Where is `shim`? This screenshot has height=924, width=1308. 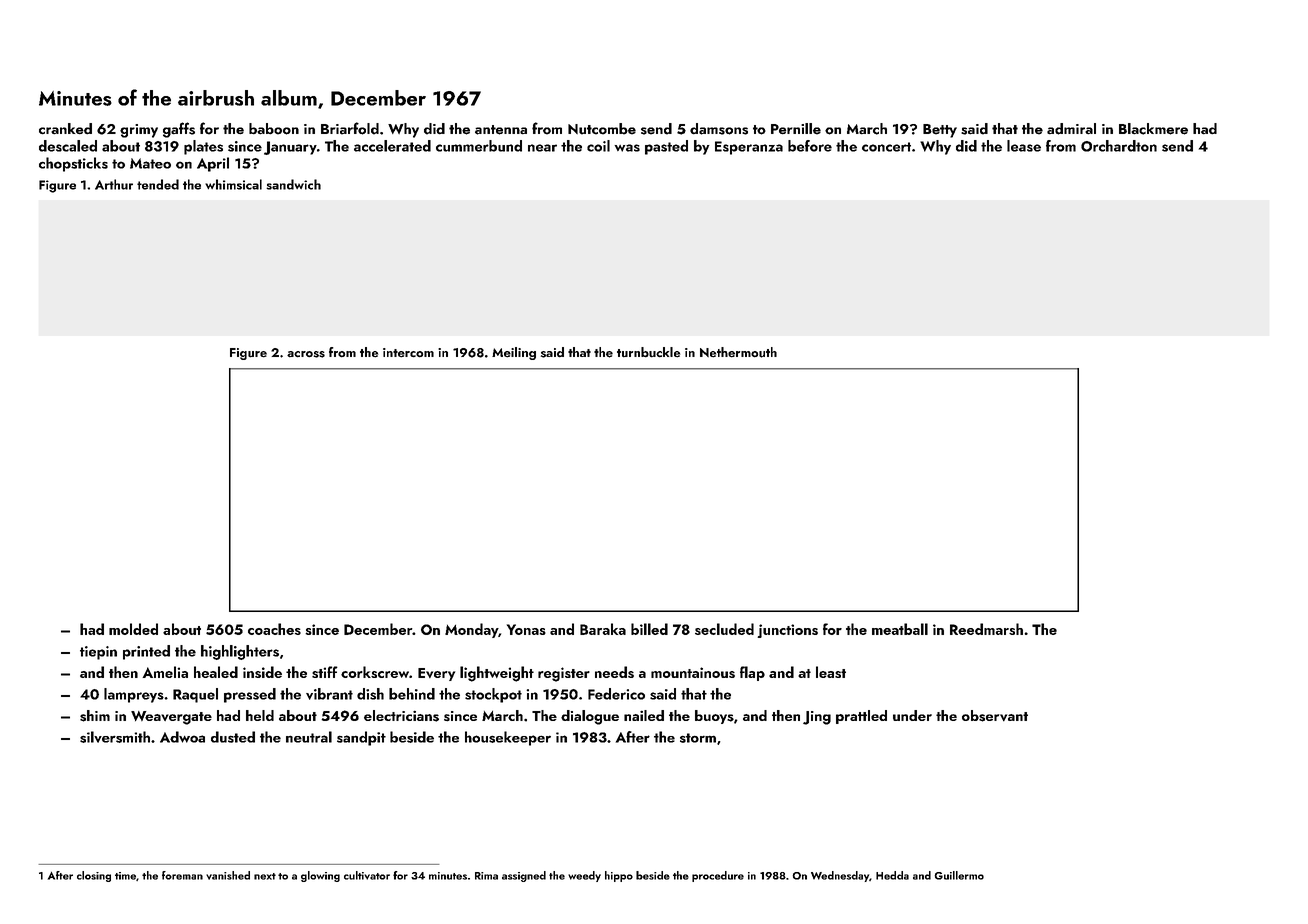 shim is located at coordinates (95, 716).
